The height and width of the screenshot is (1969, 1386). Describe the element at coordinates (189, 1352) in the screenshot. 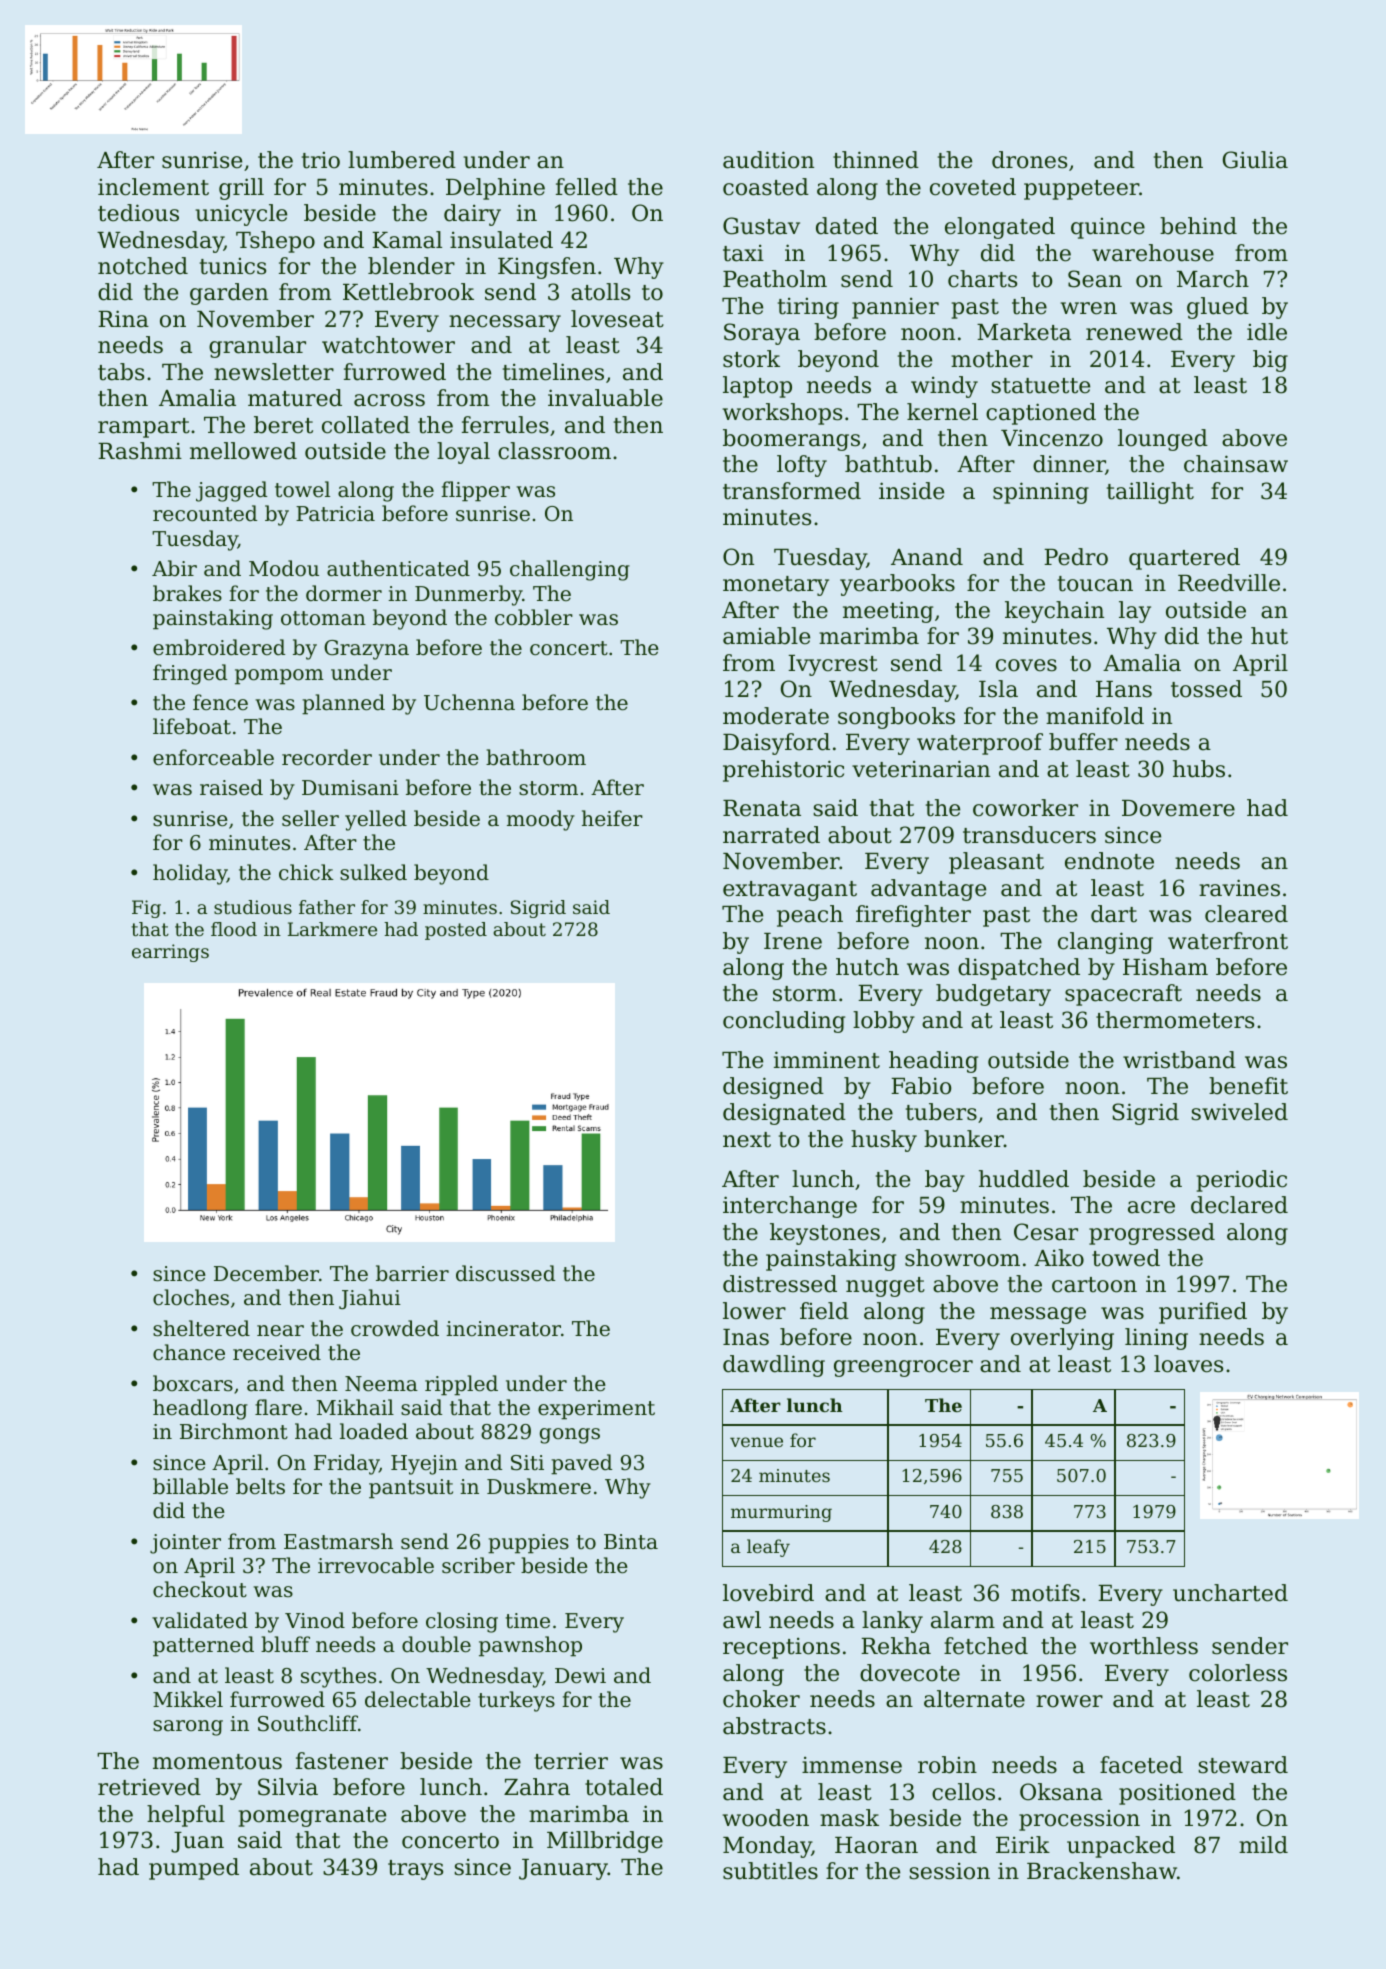

I see `chance` at that location.
